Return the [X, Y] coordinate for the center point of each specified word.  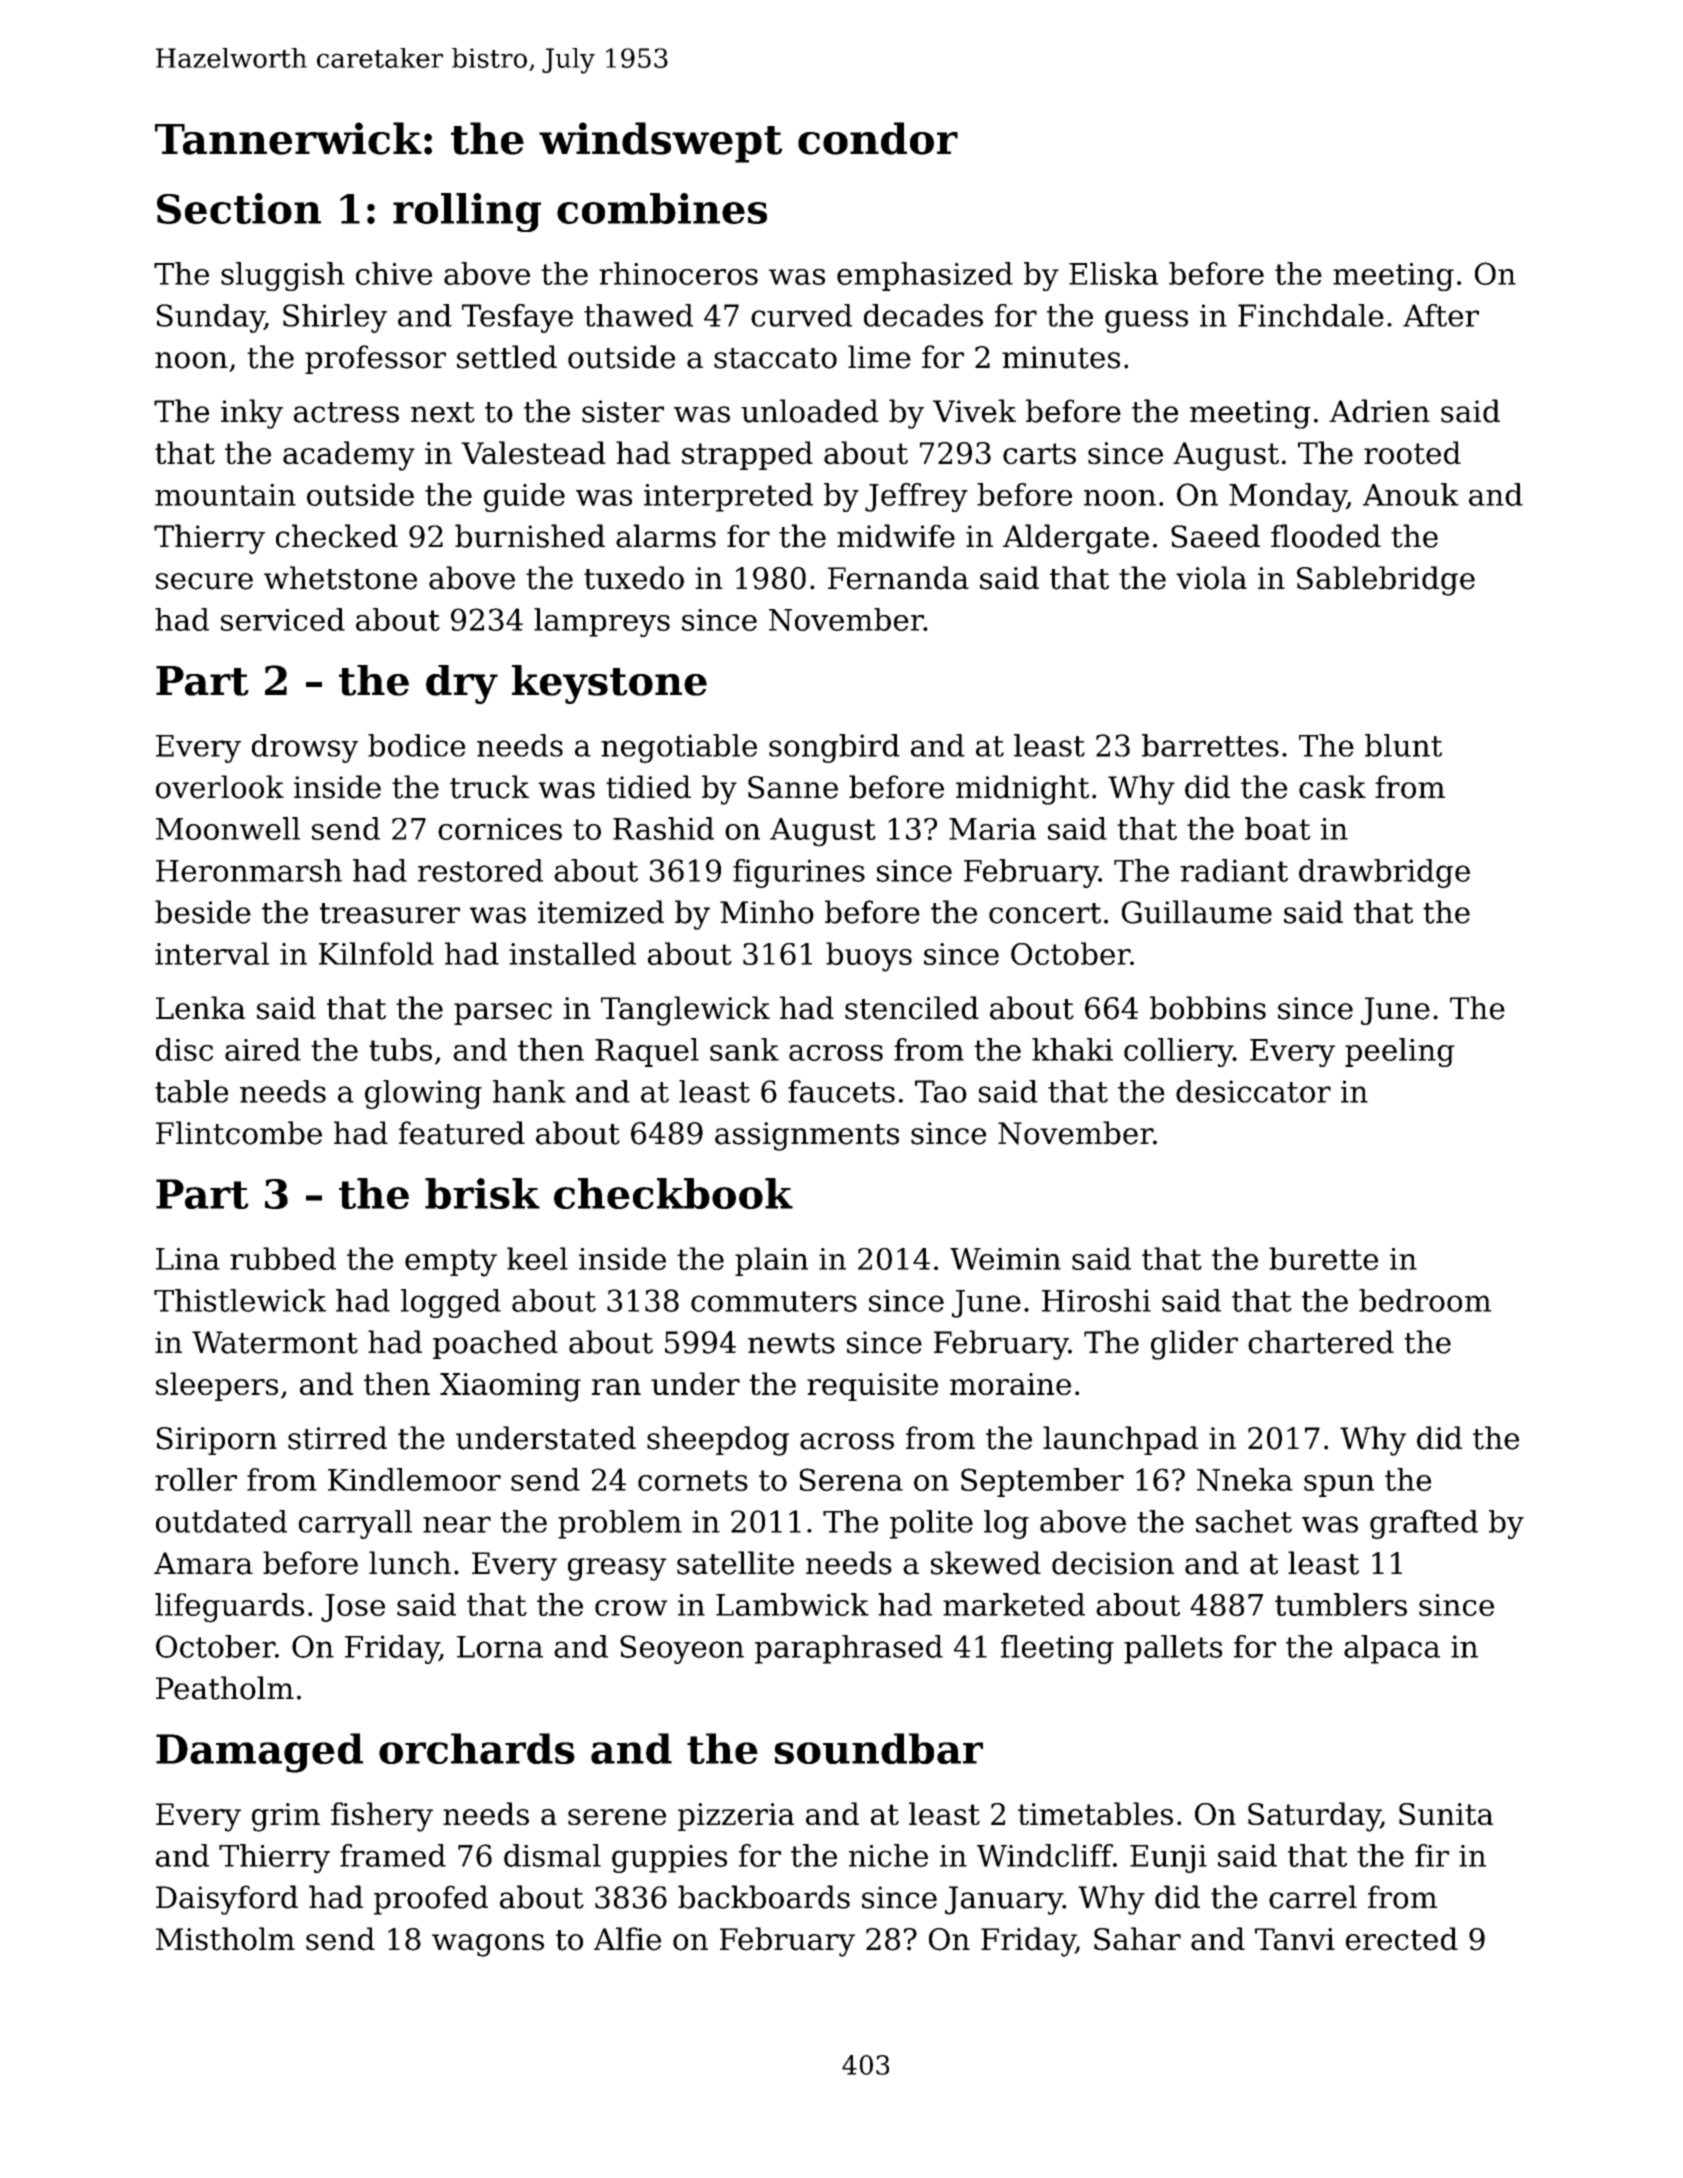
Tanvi [1295, 1939]
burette [1323, 1258]
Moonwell [228, 828]
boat [1278, 828]
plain [771, 1261]
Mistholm [225, 1939]
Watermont [275, 1342]
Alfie [627, 1939]
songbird [834, 748]
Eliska [1113, 273]
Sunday [211, 318]
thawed [638, 315]
